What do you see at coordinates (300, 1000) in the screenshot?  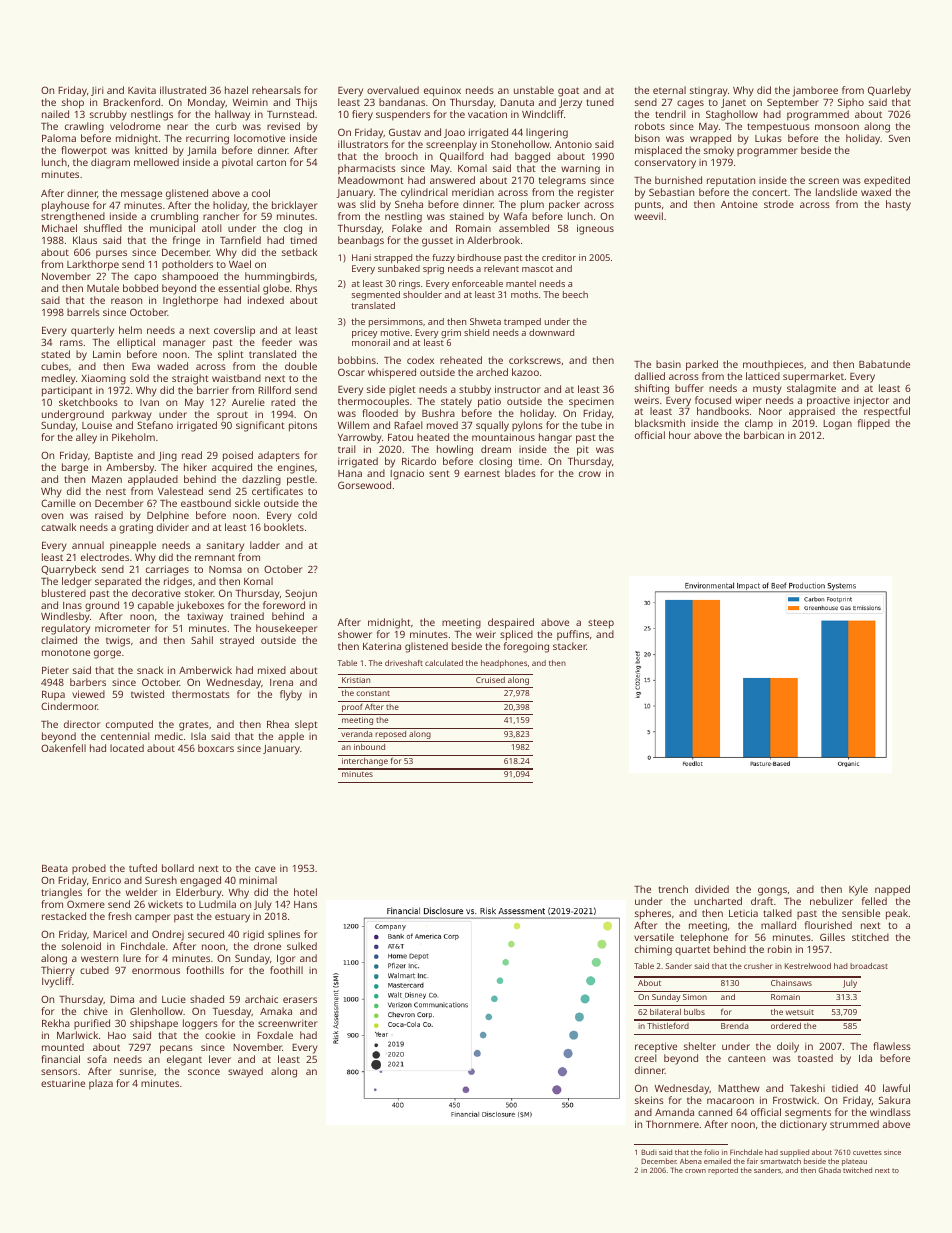 I see `erasers` at bounding box center [300, 1000].
